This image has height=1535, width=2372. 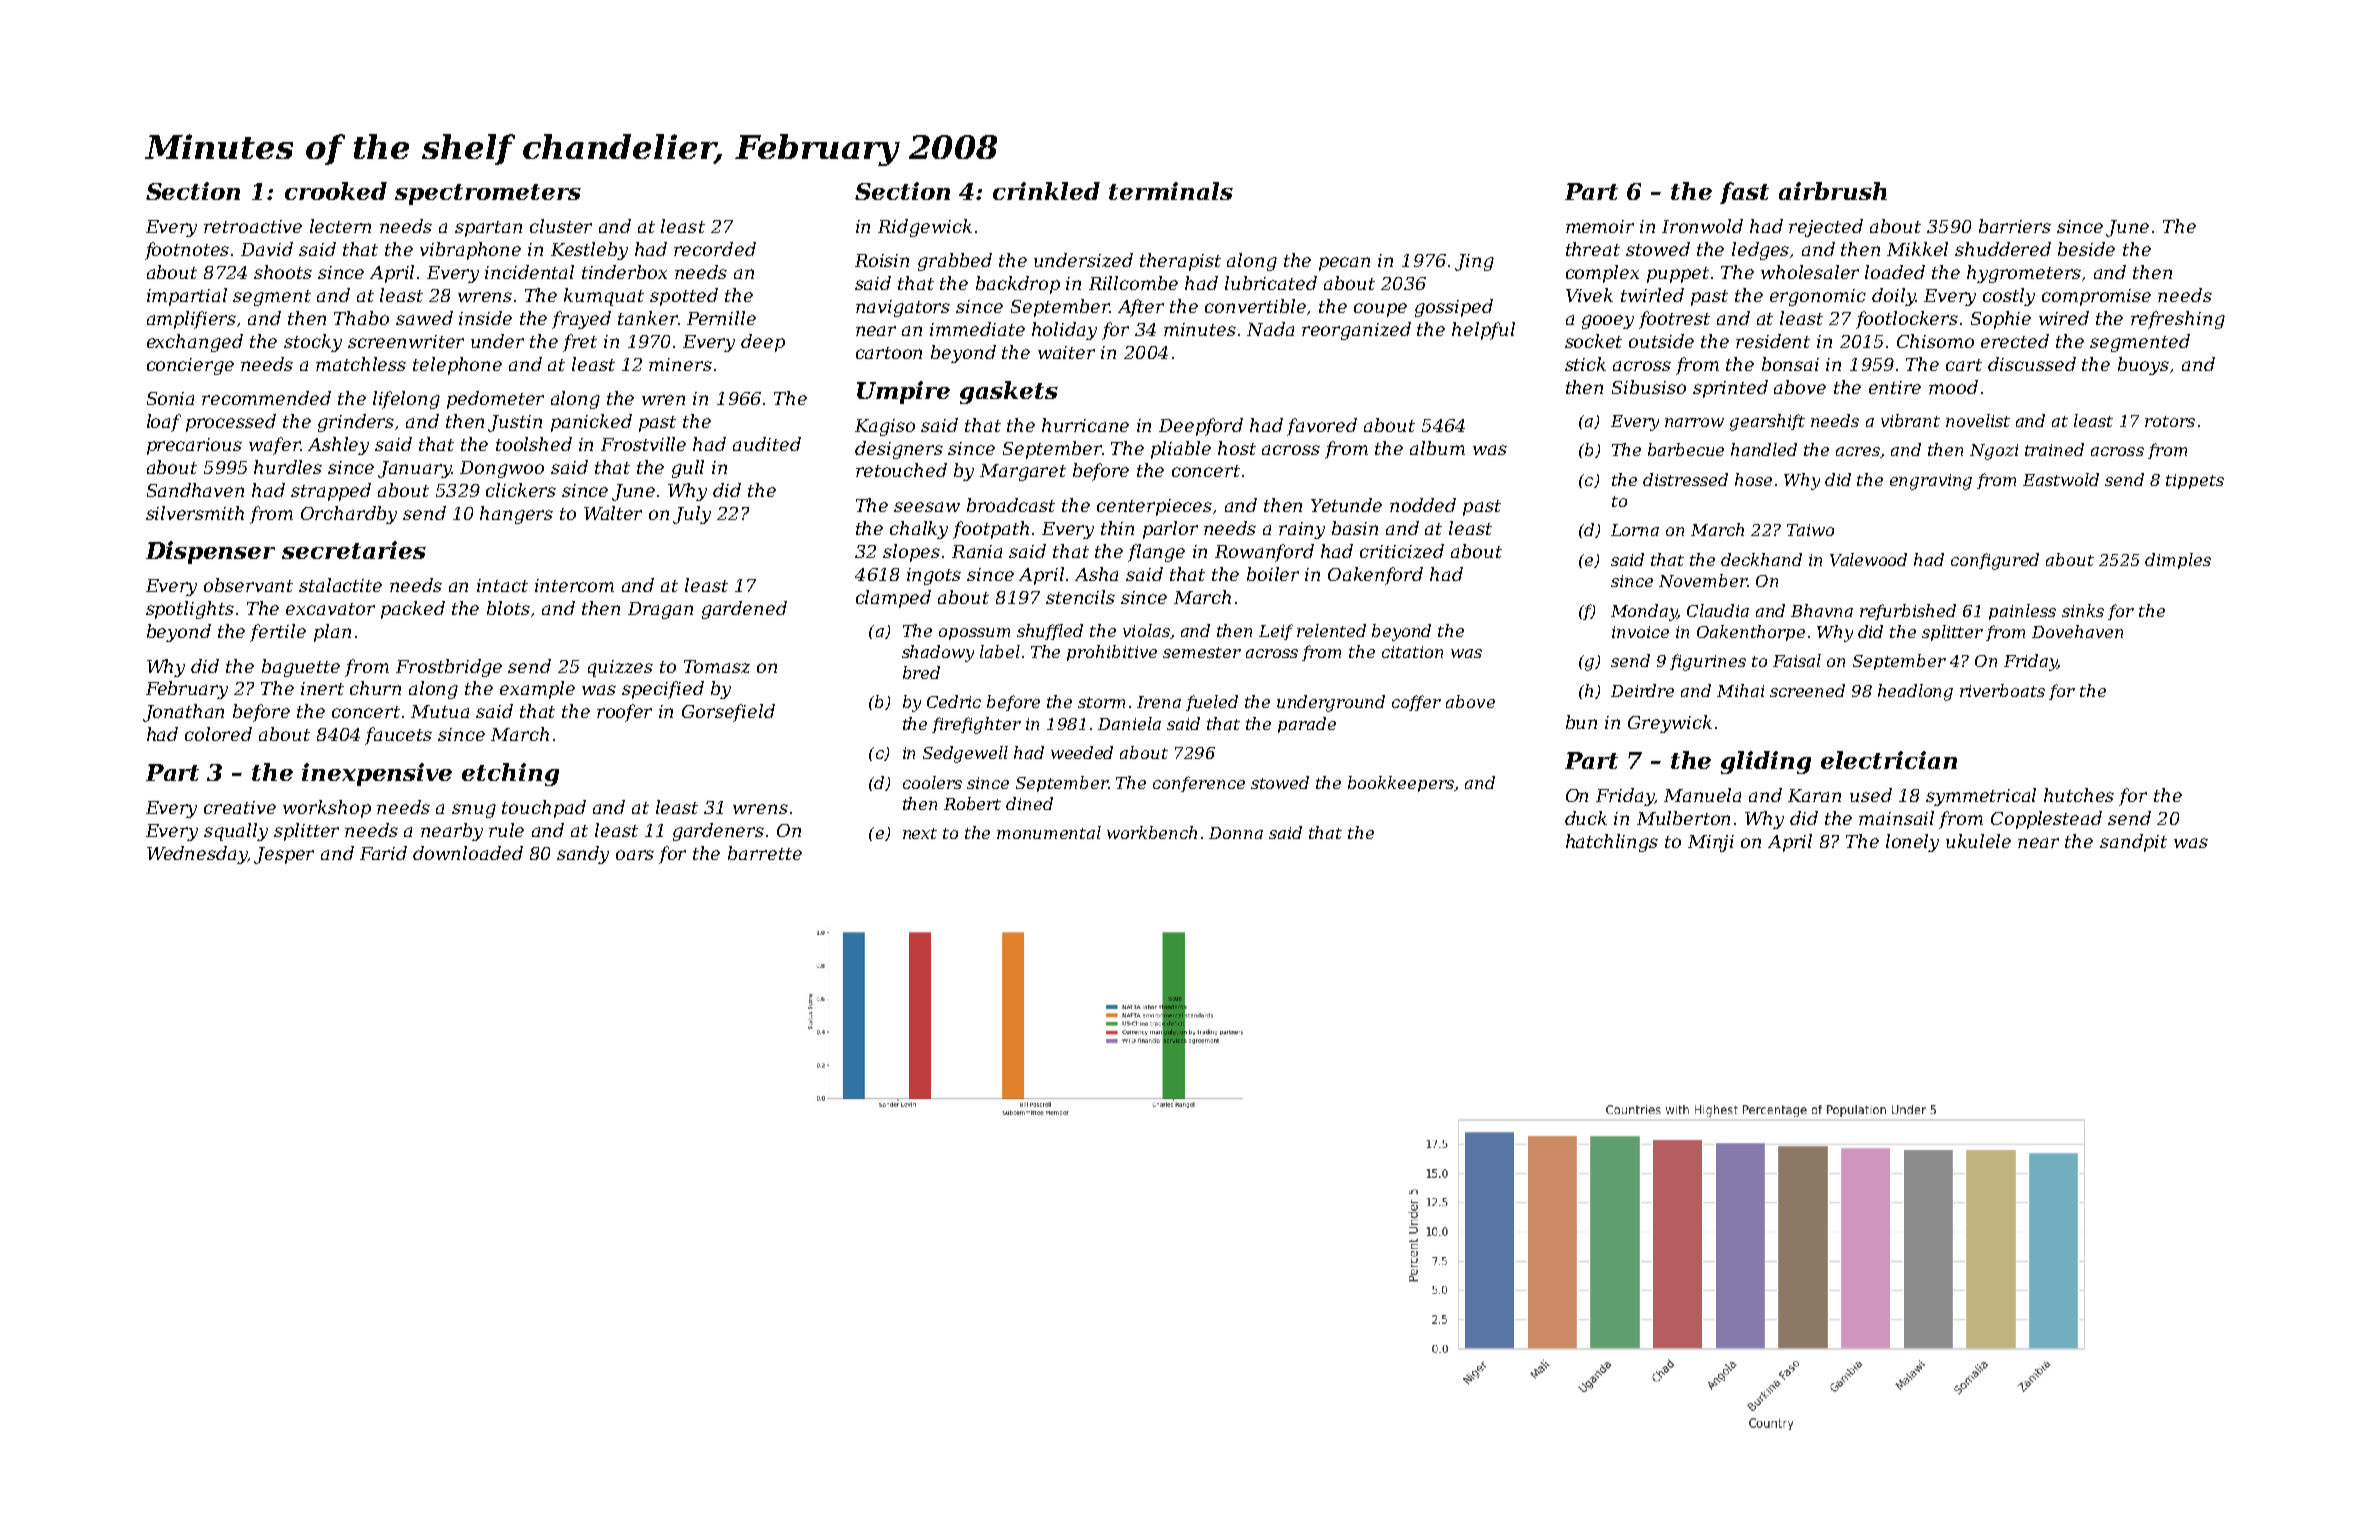 What do you see at coordinates (278, 633) in the image?
I see `fertile` at bounding box center [278, 633].
